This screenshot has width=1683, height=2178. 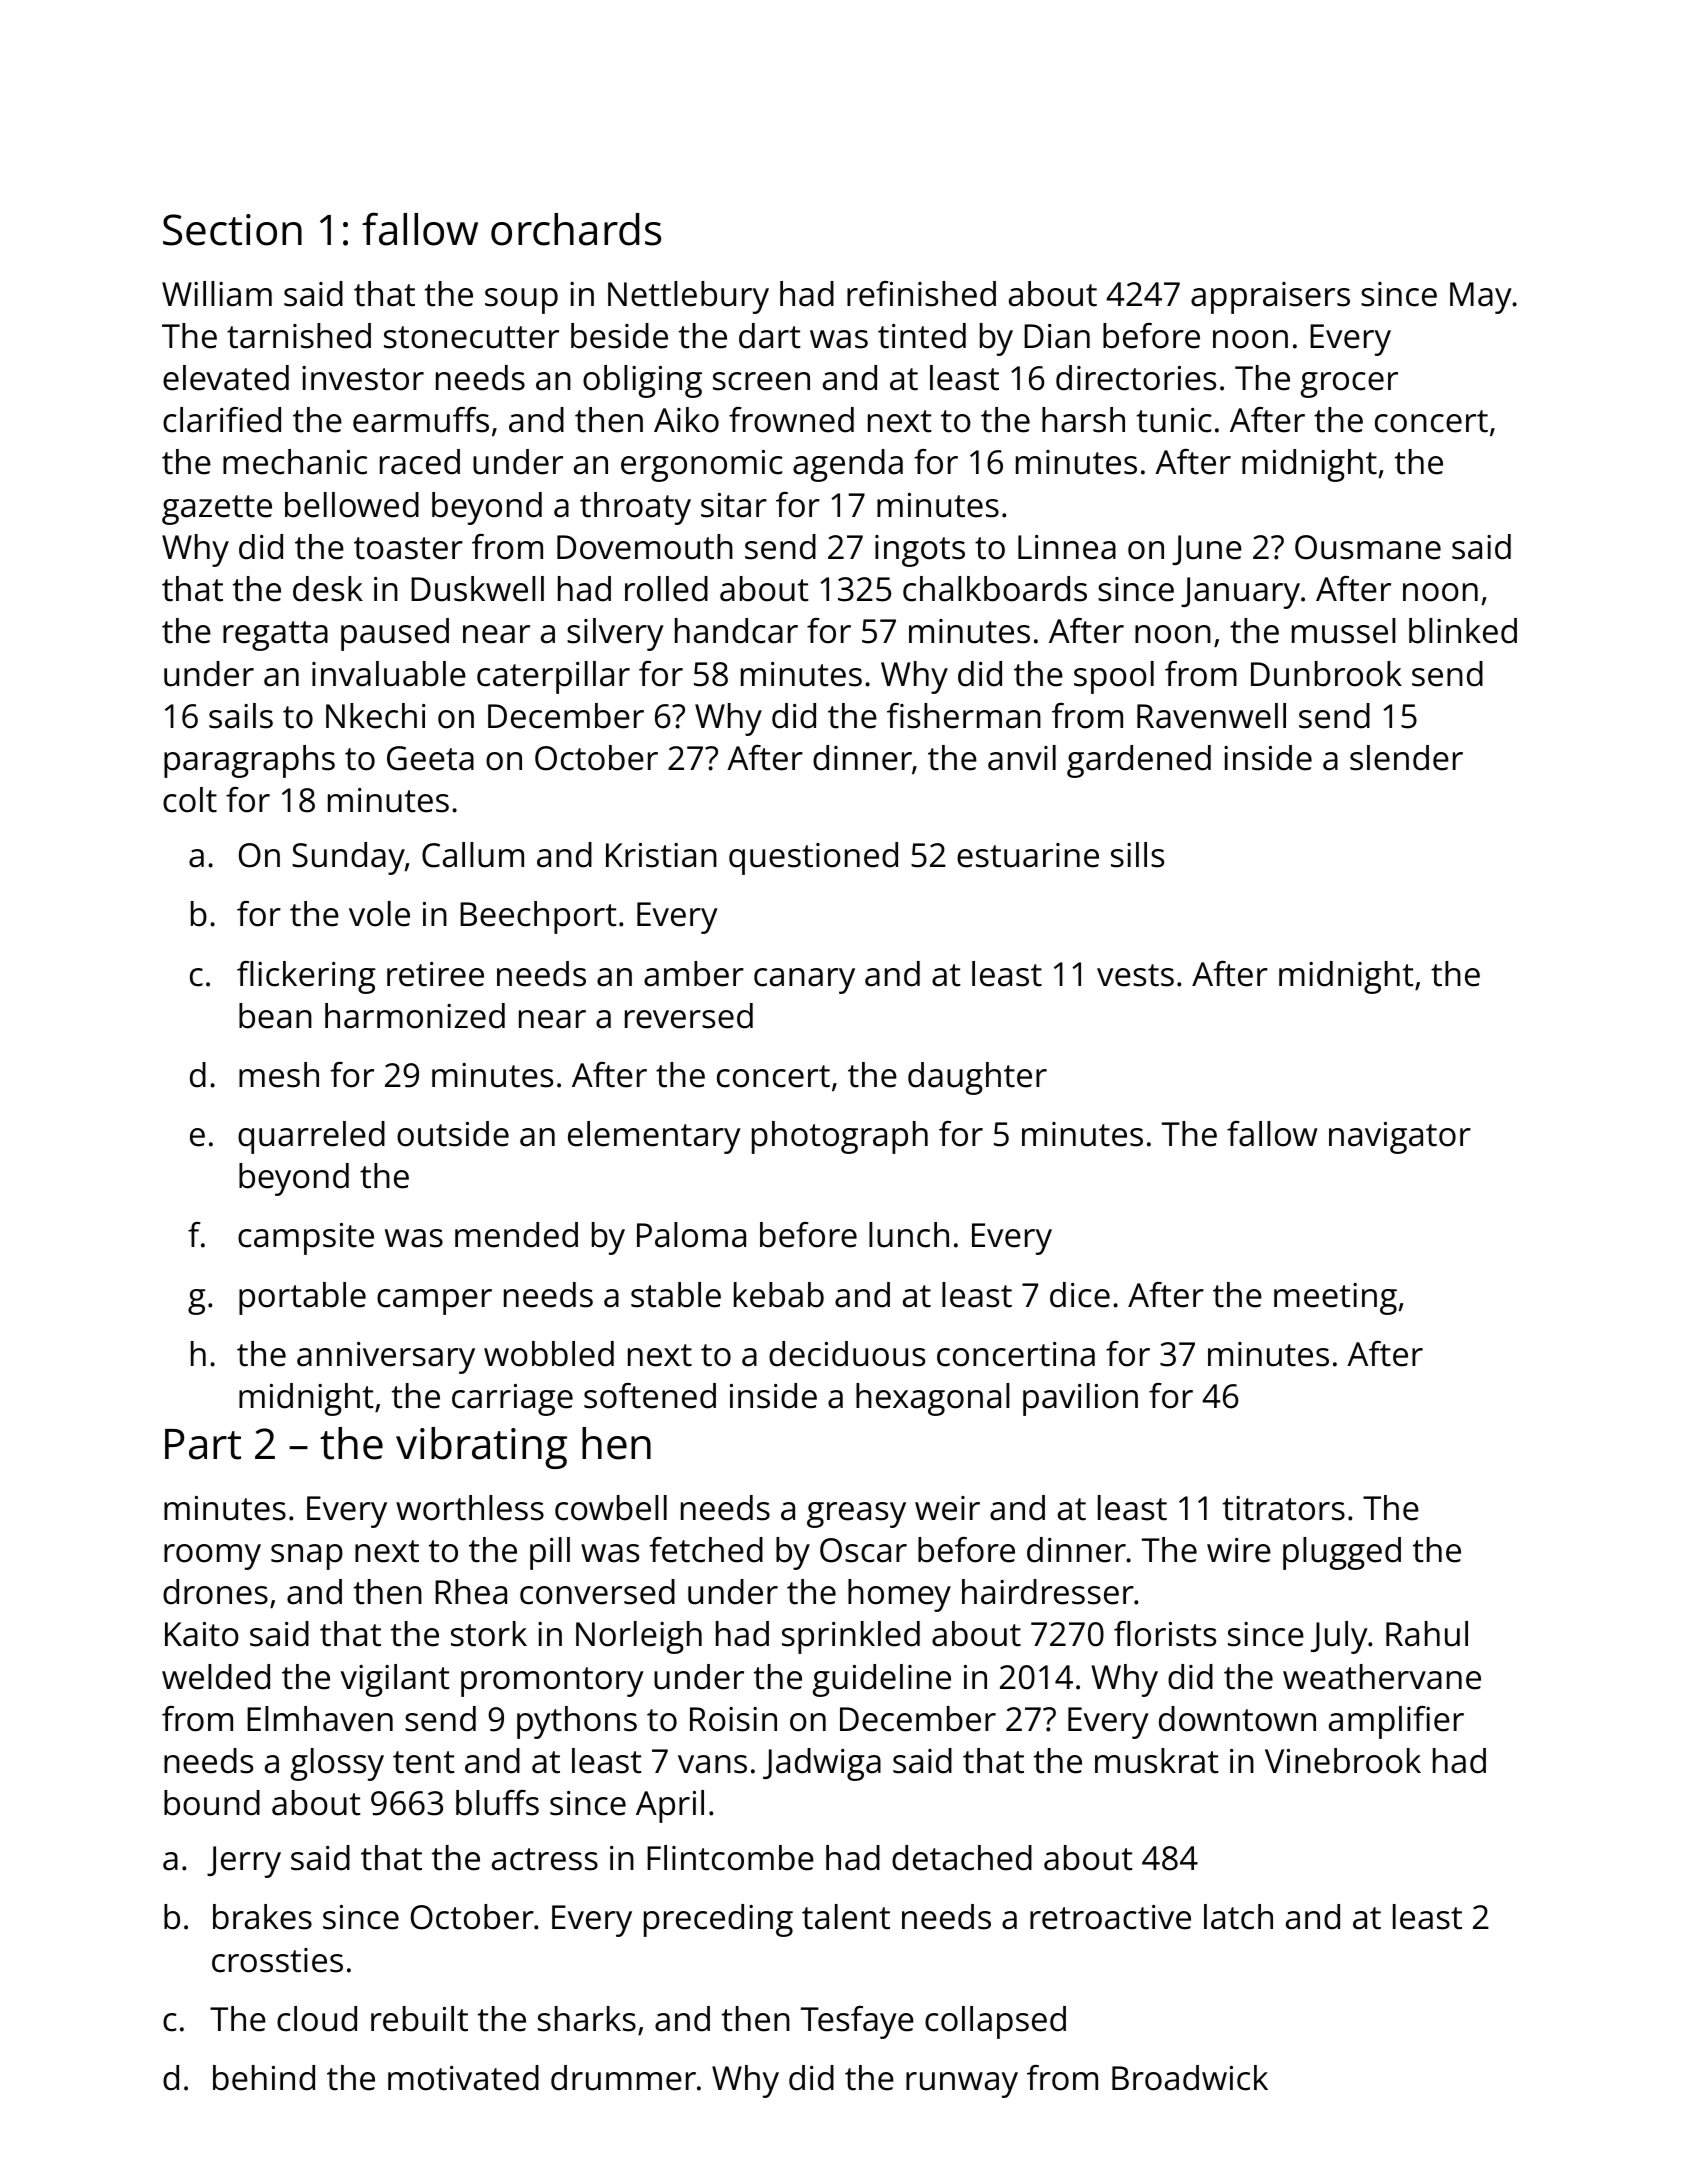 I want to click on Callum, so click(x=473, y=855).
